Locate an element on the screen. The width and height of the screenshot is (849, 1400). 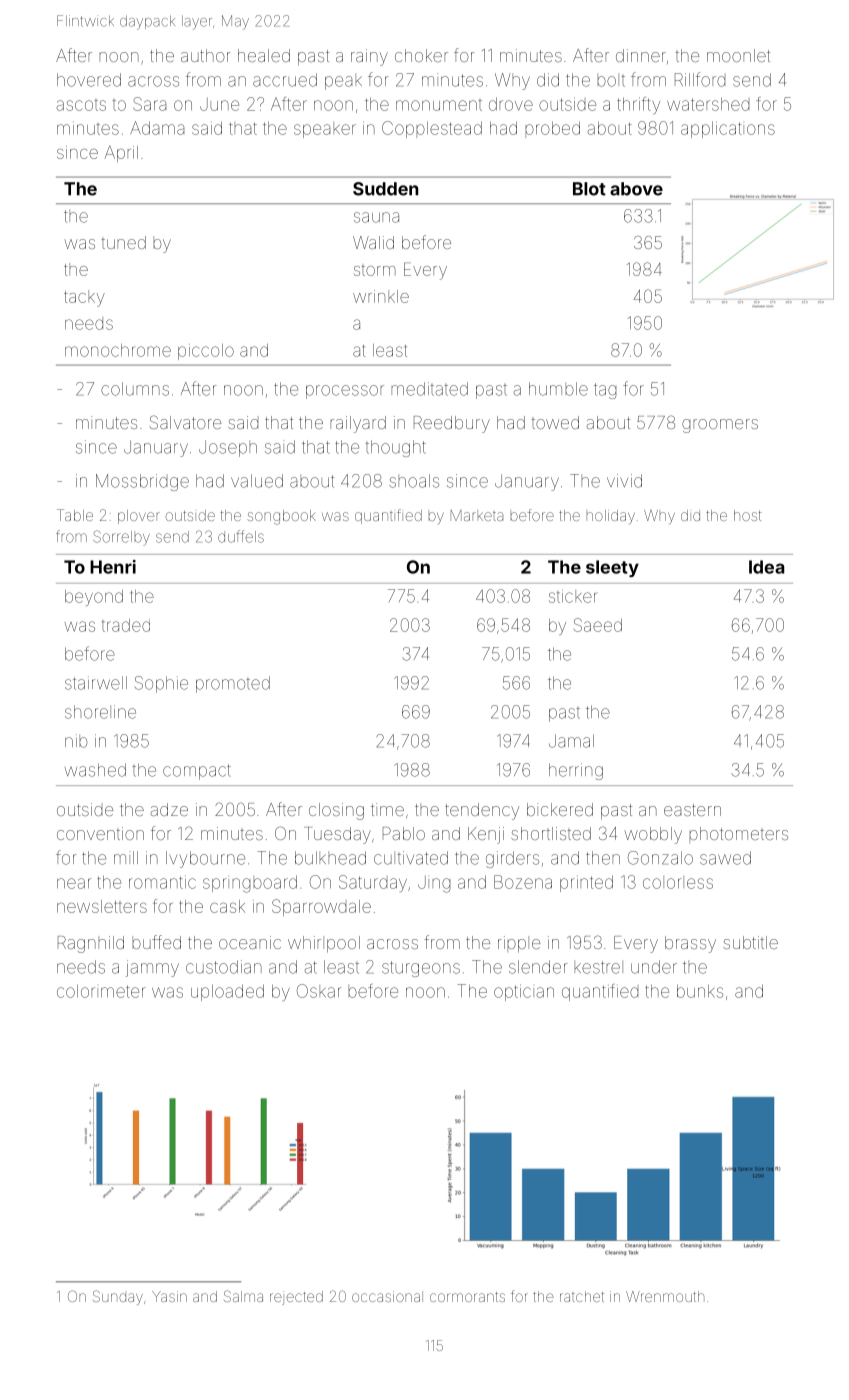
Yasin is located at coordinates (169, 1296).
